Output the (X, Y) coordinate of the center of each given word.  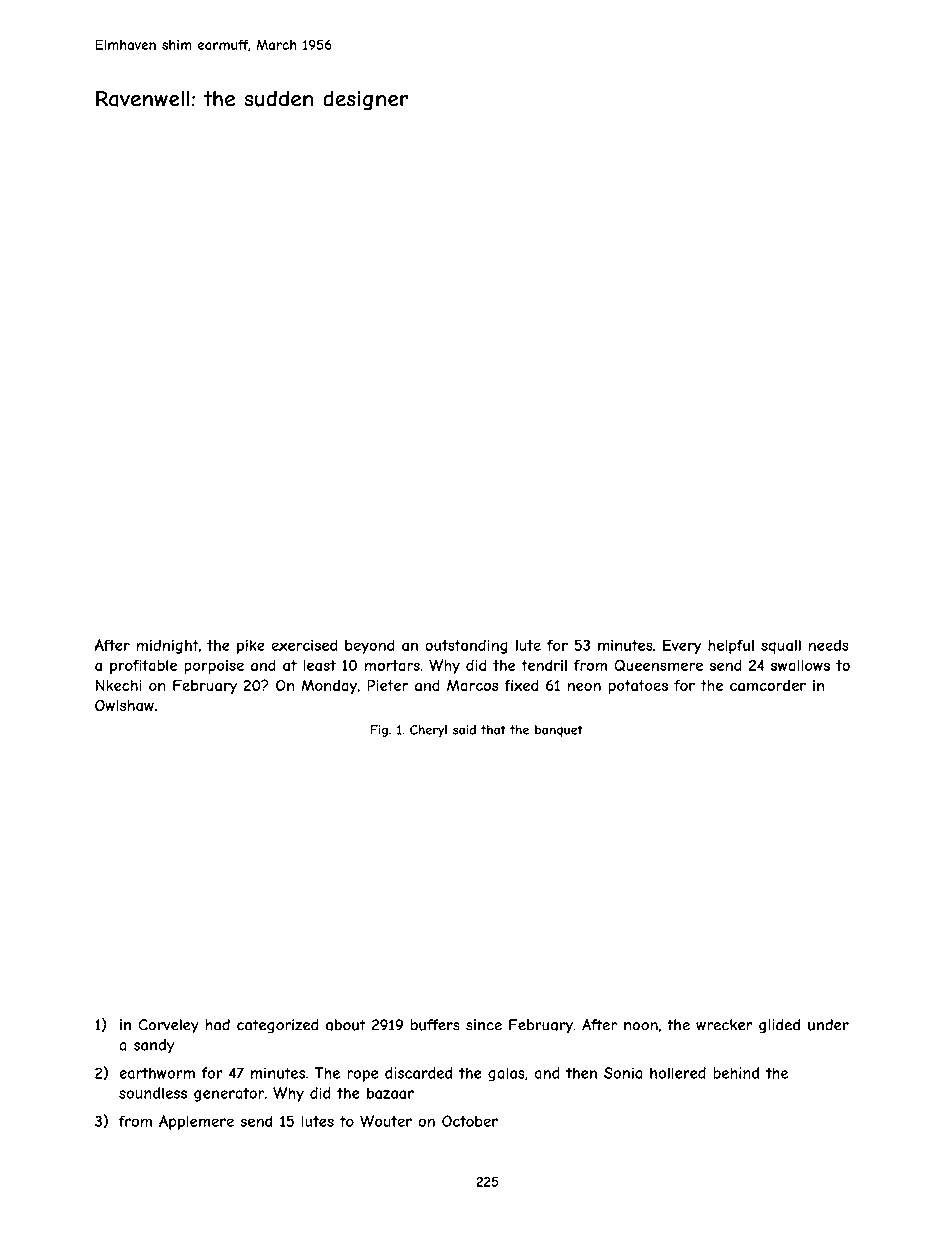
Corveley (168, 1026)
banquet (559, 731)
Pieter (387, 685)
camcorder (768, 685)
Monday (329, 686)
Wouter (386, 1121)
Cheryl (428, 731)
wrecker (724, 1025)
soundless (153, 1093)
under (828, 1025)
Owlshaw (124, 705)
